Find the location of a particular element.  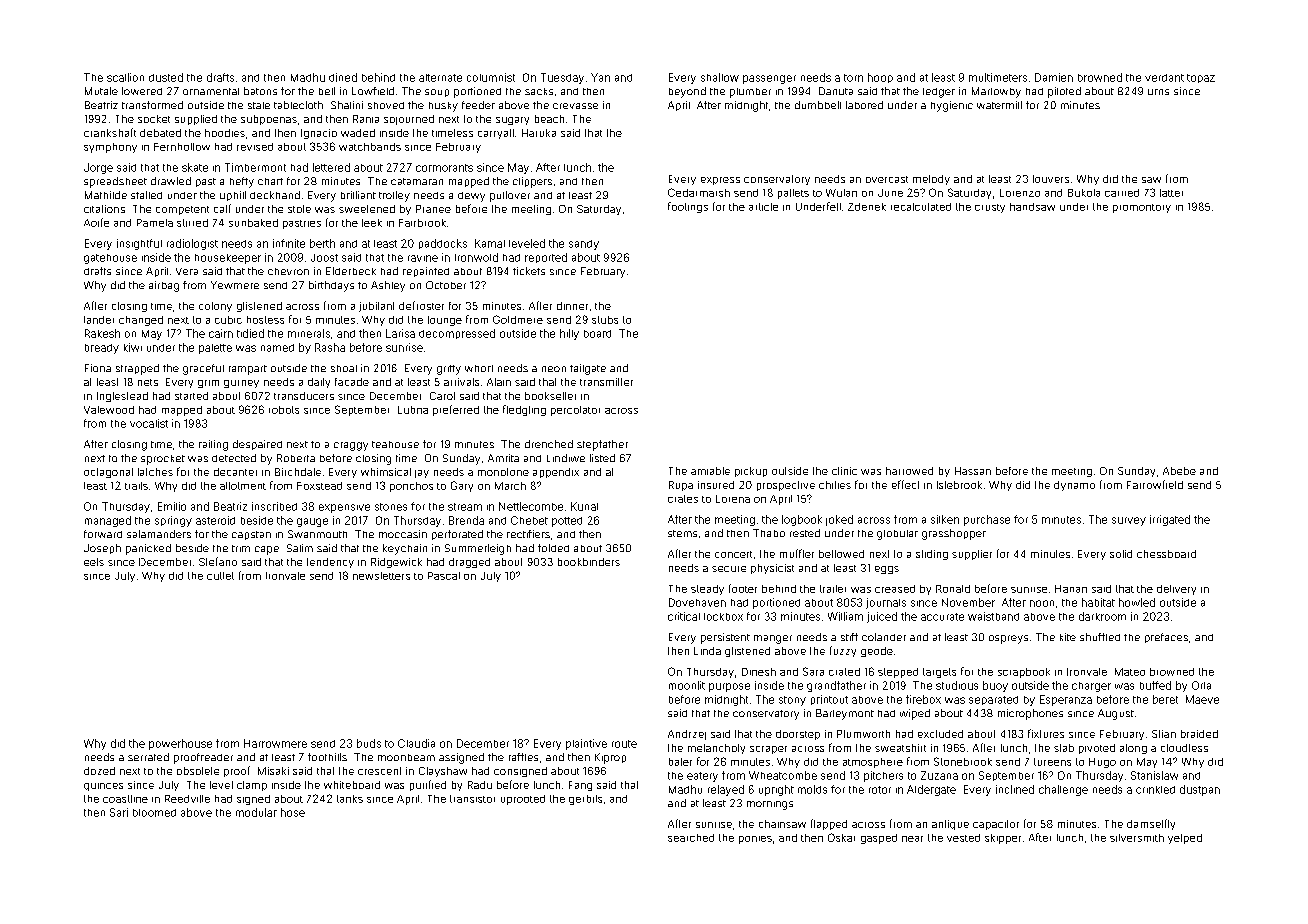

noon is located at coordinates (1042, 603).
